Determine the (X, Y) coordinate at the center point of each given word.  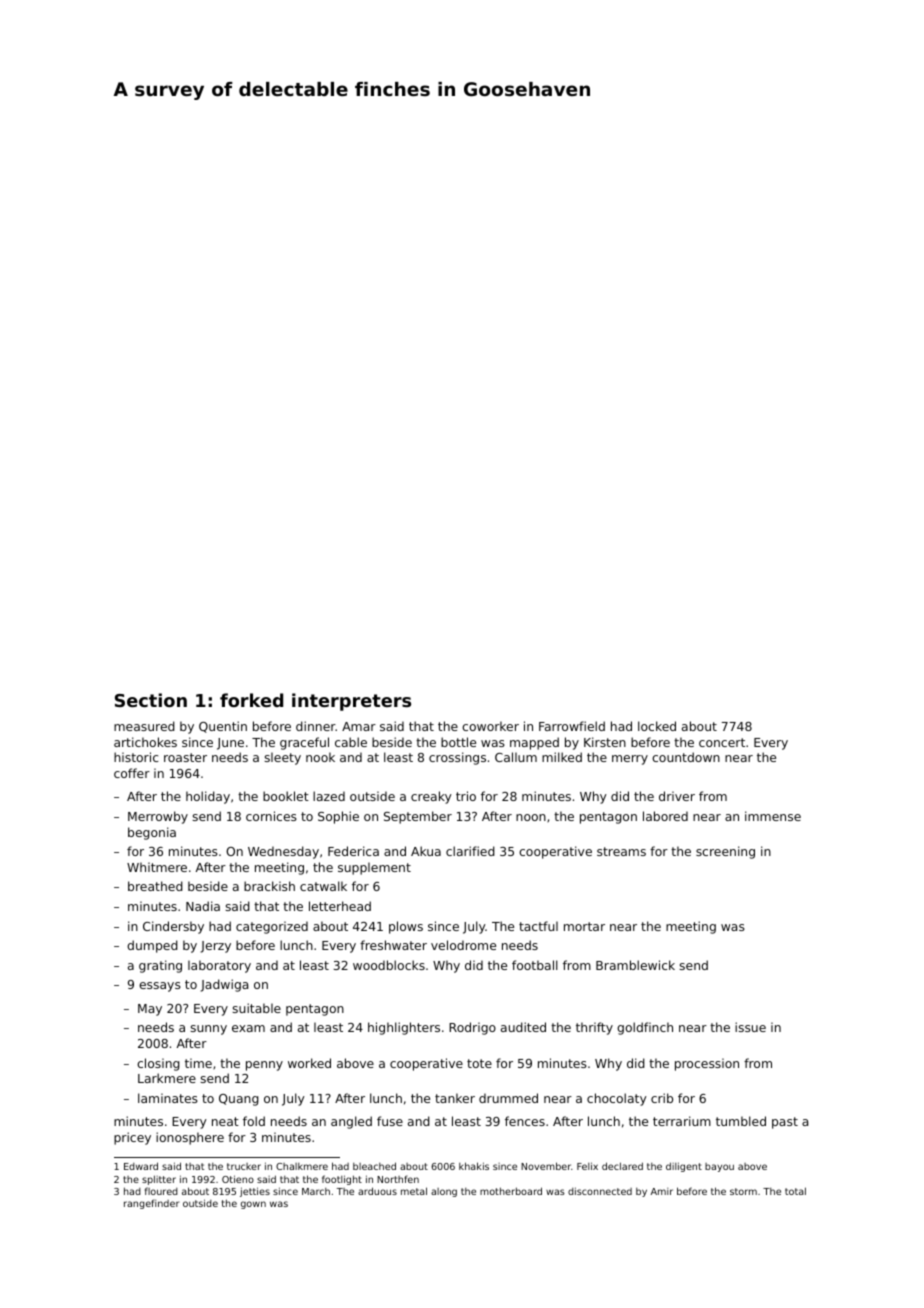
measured (144, 726)
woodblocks (389, 965)
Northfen (398, 1179)
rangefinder (151, 1204)
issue (750, 1027)
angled (351, 1122)
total (795, 1191)
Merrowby (158, 817)
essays (160, 987)
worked (309, 1063)
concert (722, 742)
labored (665, 816)
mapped (534, 743)
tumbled (741, 1121)
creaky (431, 797)
